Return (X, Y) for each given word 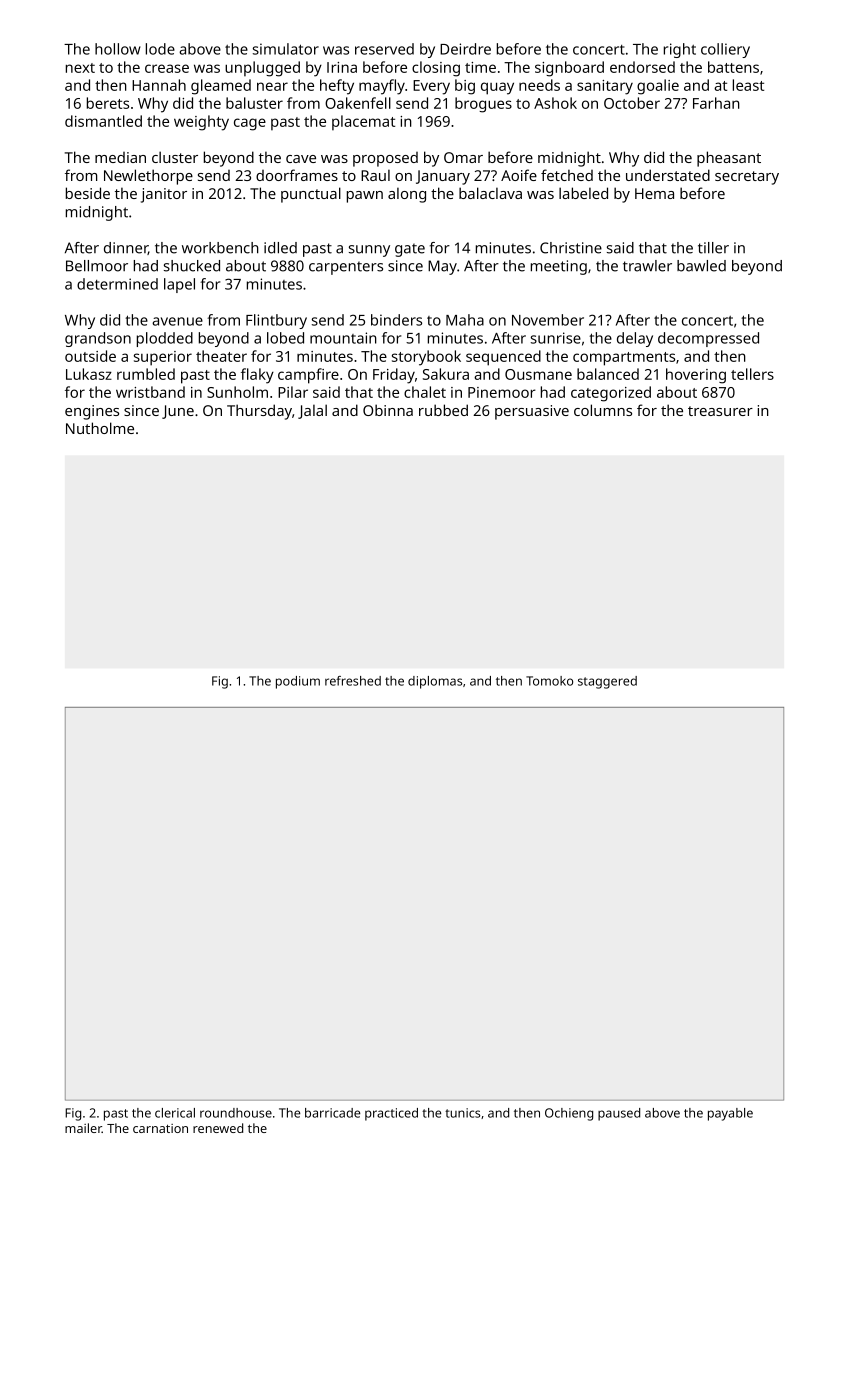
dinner (126, 248)
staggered (607, 682)
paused (619, 1114)
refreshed (353, 681)
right (680, 50)
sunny (369, 251)
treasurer (720, 411)
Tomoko (549, 681)
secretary (747, 178)
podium (298, 682)
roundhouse (236, 1113)
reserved (384, 49)
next (80, 68)
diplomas (435, 682)
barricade (332, 1113)
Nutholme (100, 428)
